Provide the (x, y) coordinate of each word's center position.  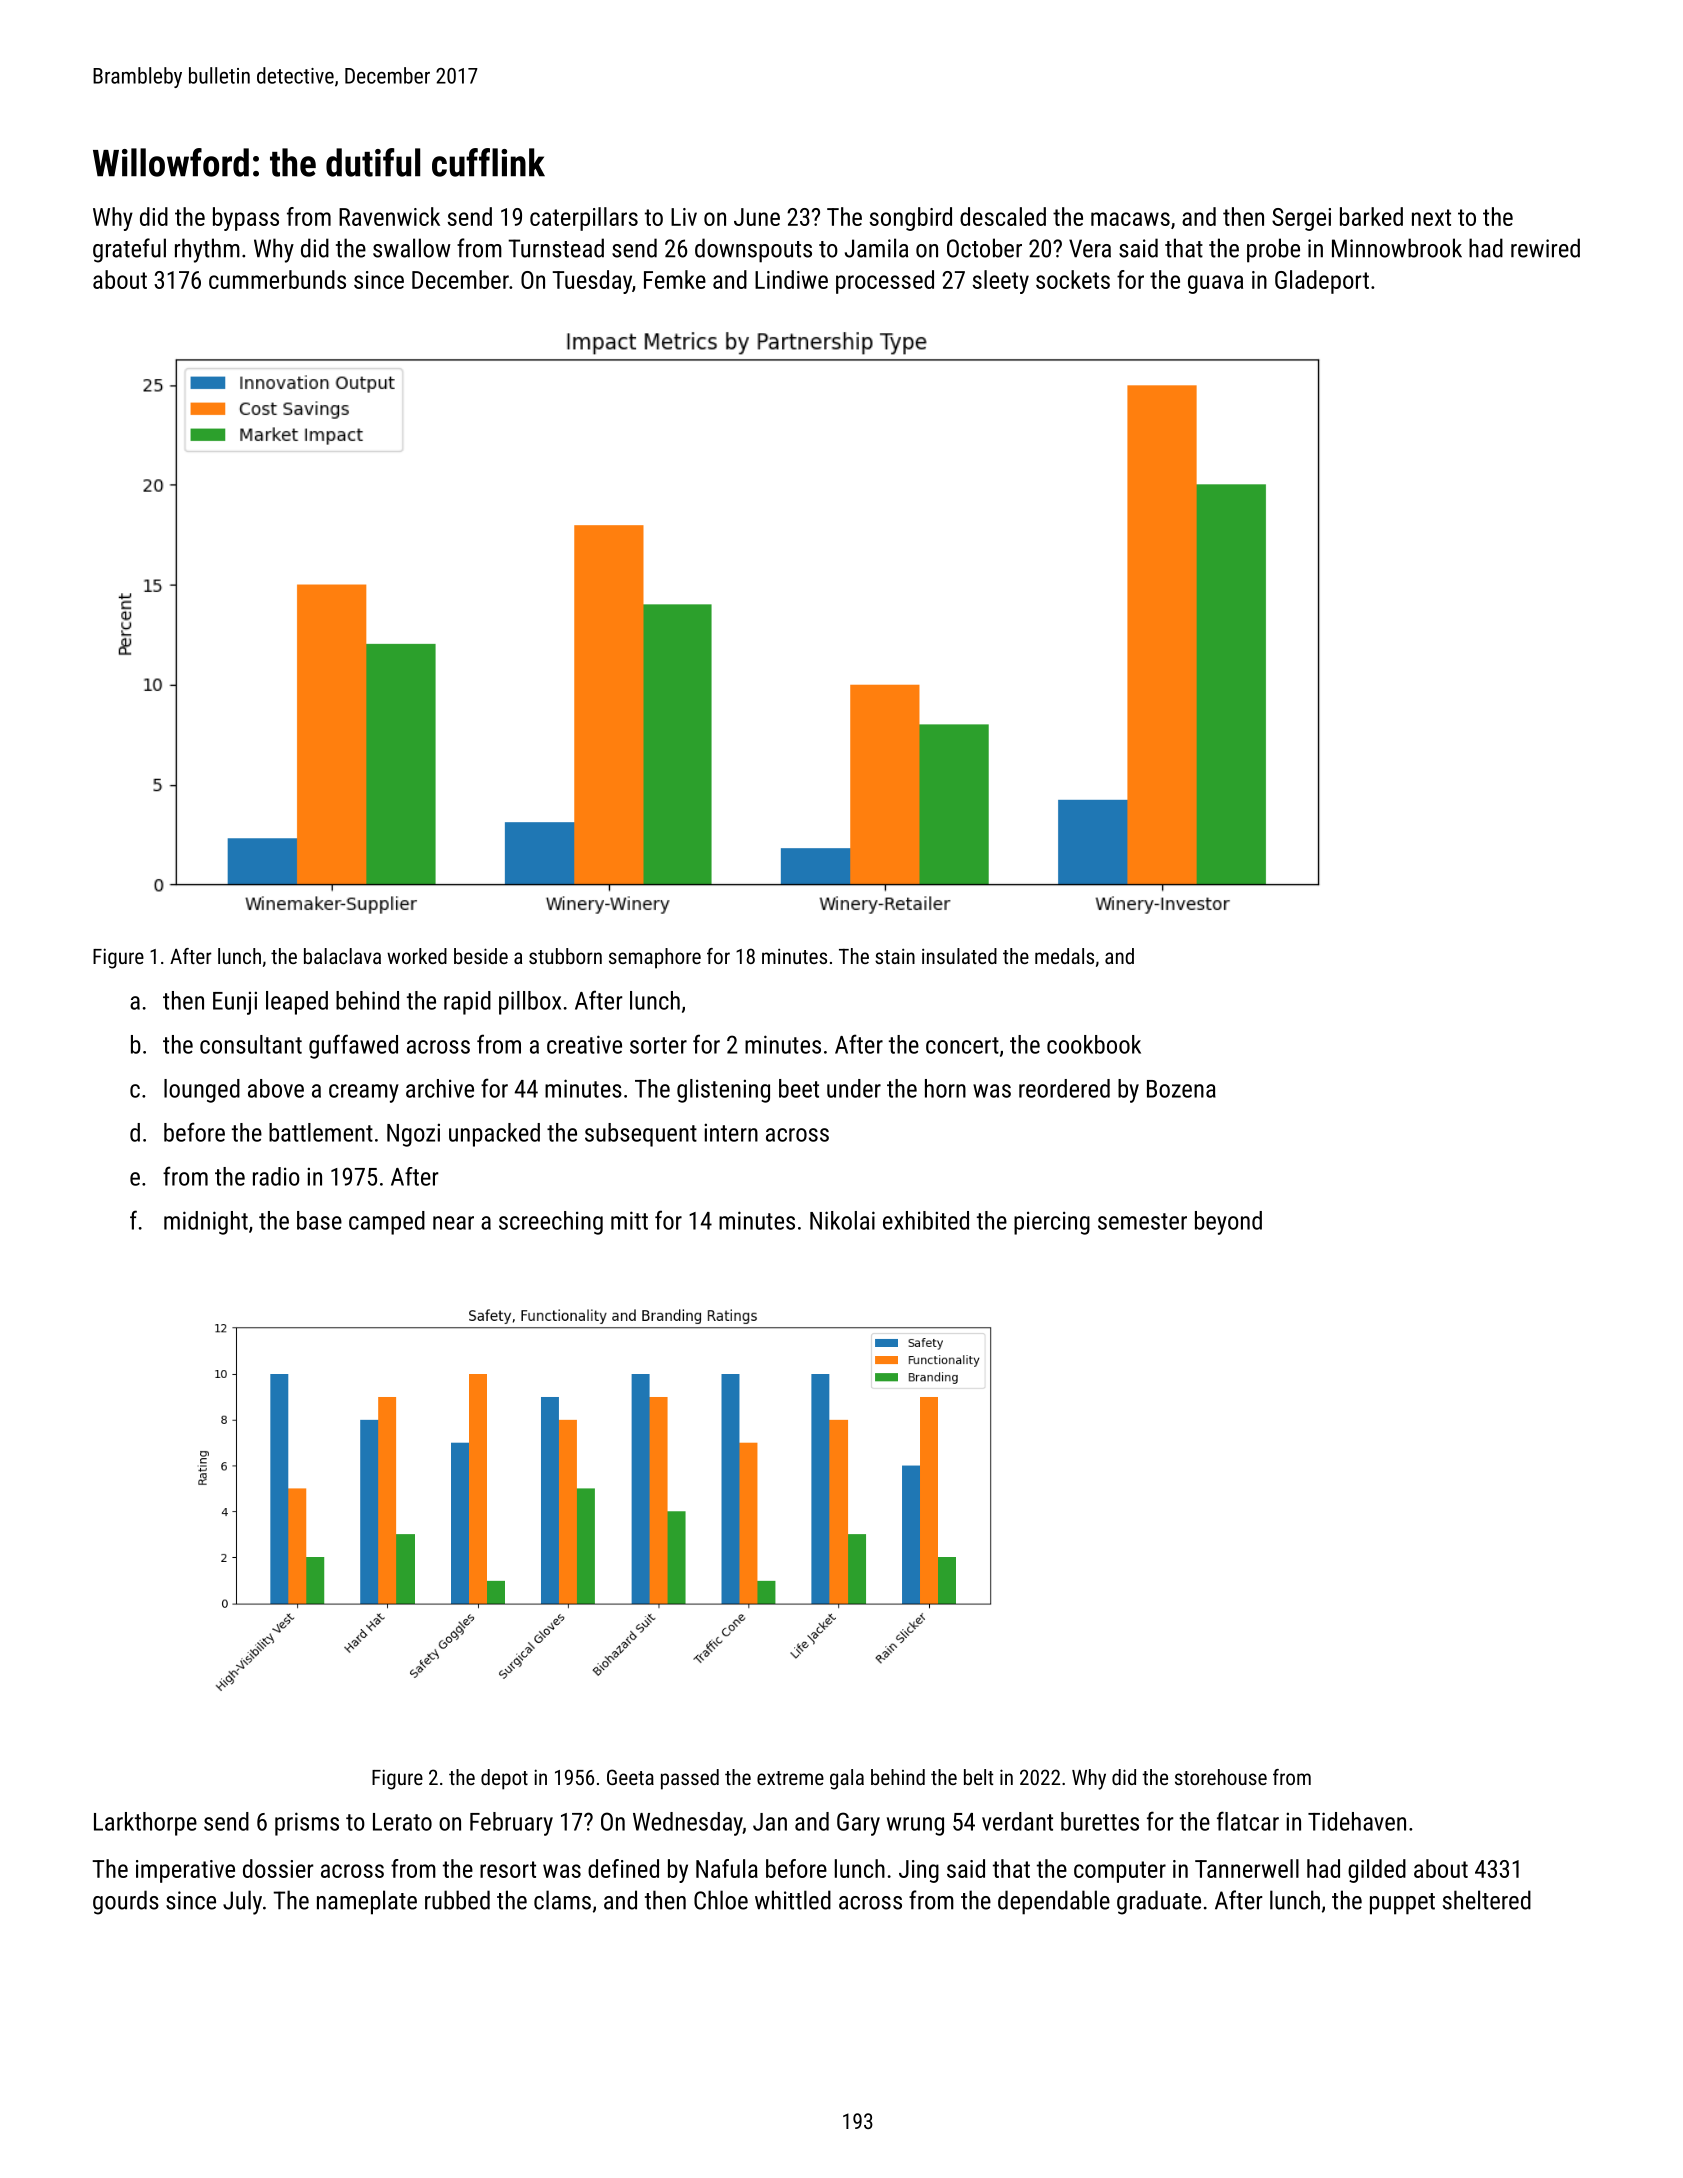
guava (1215, 284)
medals (1064, 956)
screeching (551, 1223)
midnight (206, 1223)
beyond (1228, 1223)
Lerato (402, 1822)
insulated (959, 956)
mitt (629, 1220)
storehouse (1221, 1777)
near (453, 1223)
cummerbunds (277, 279)
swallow (412, 248)
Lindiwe (791, 279)
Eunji (235, 1003)
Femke (675, 279)
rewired (1545, 248)
